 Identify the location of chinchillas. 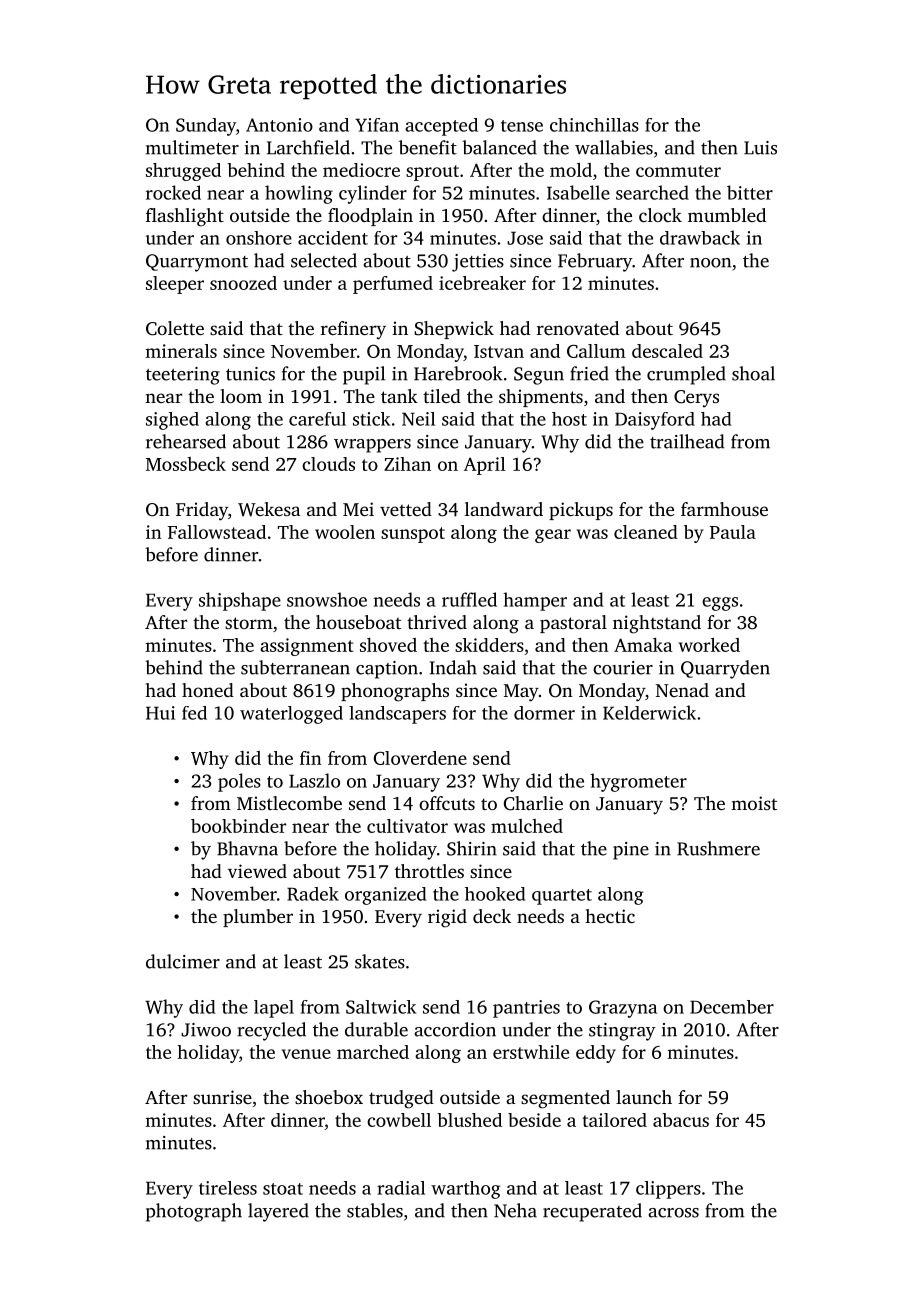
(594, 125).
